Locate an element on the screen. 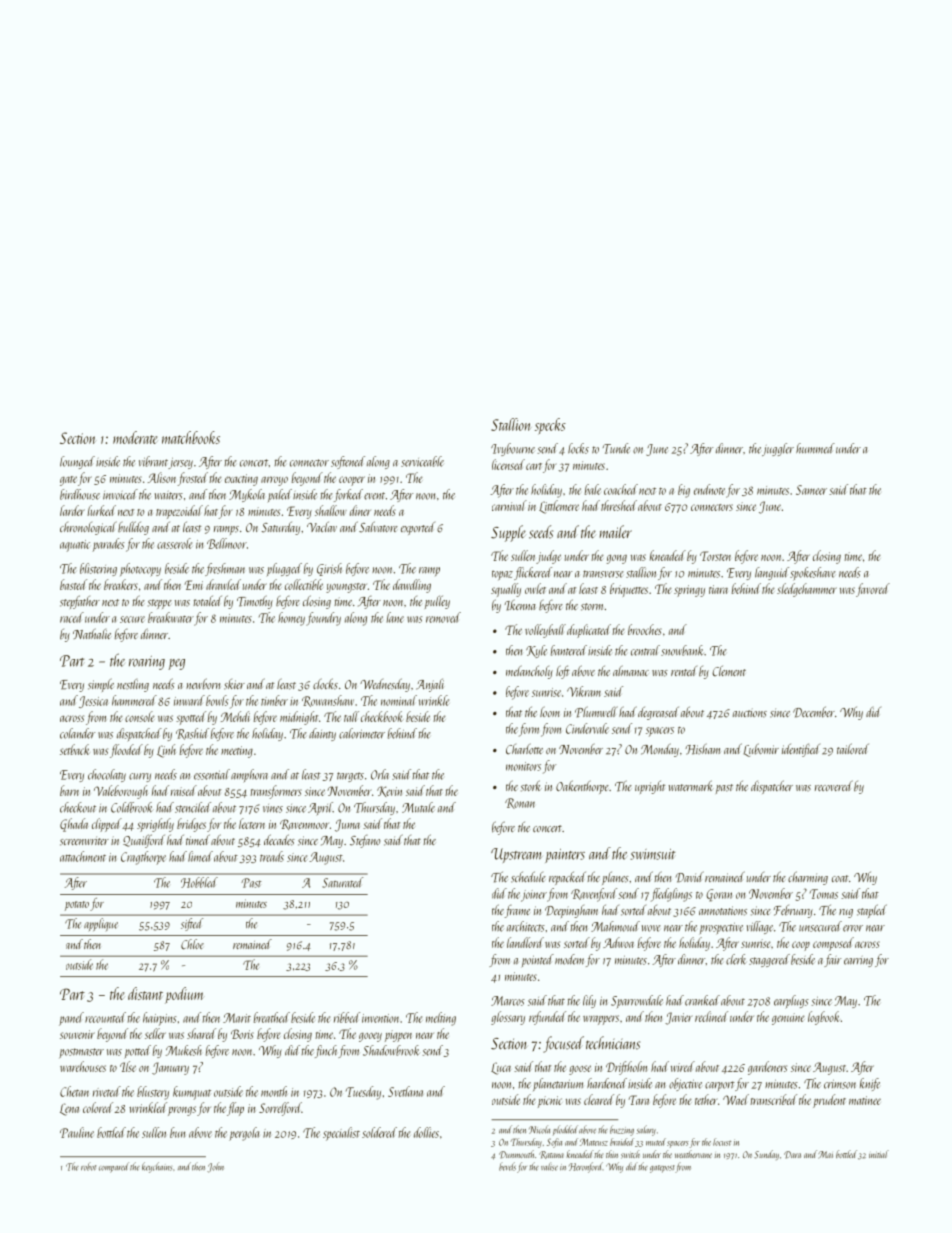 The image size is (952, 1233). podium is located at coordinates (184, 995).
